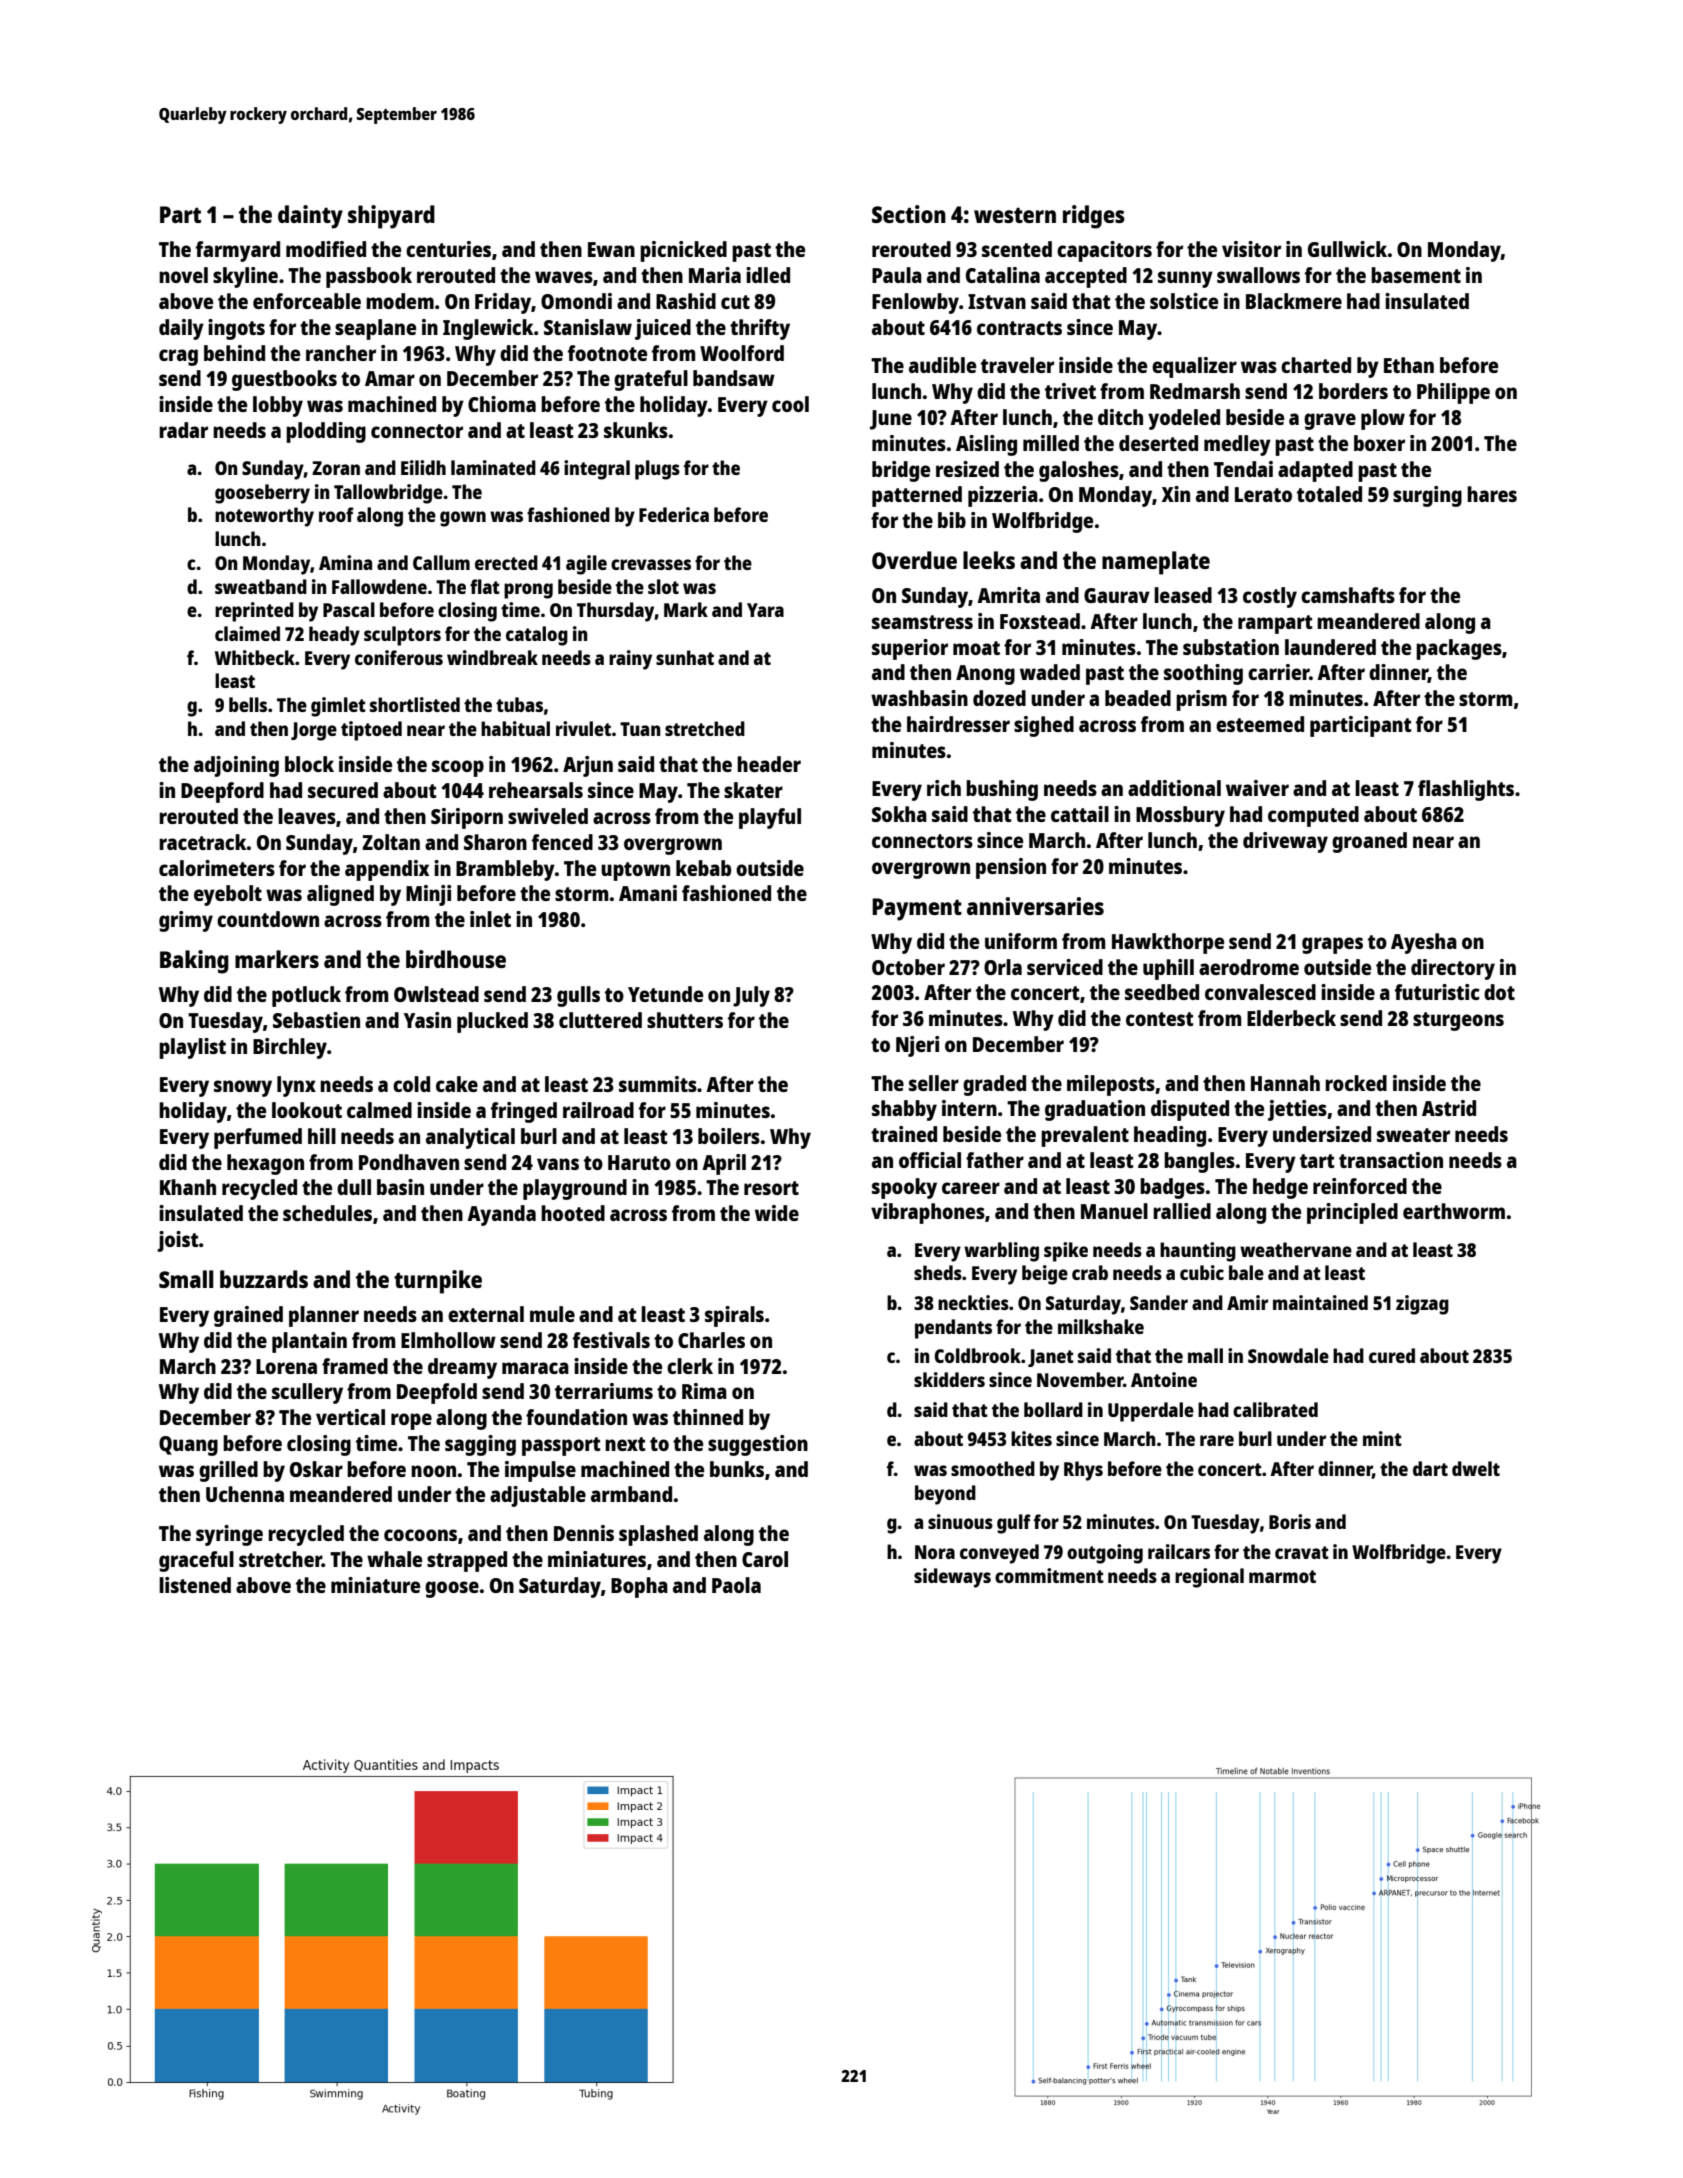 The image size is (1683, 2178). I want to click on ridges, so click(1094, 217).
